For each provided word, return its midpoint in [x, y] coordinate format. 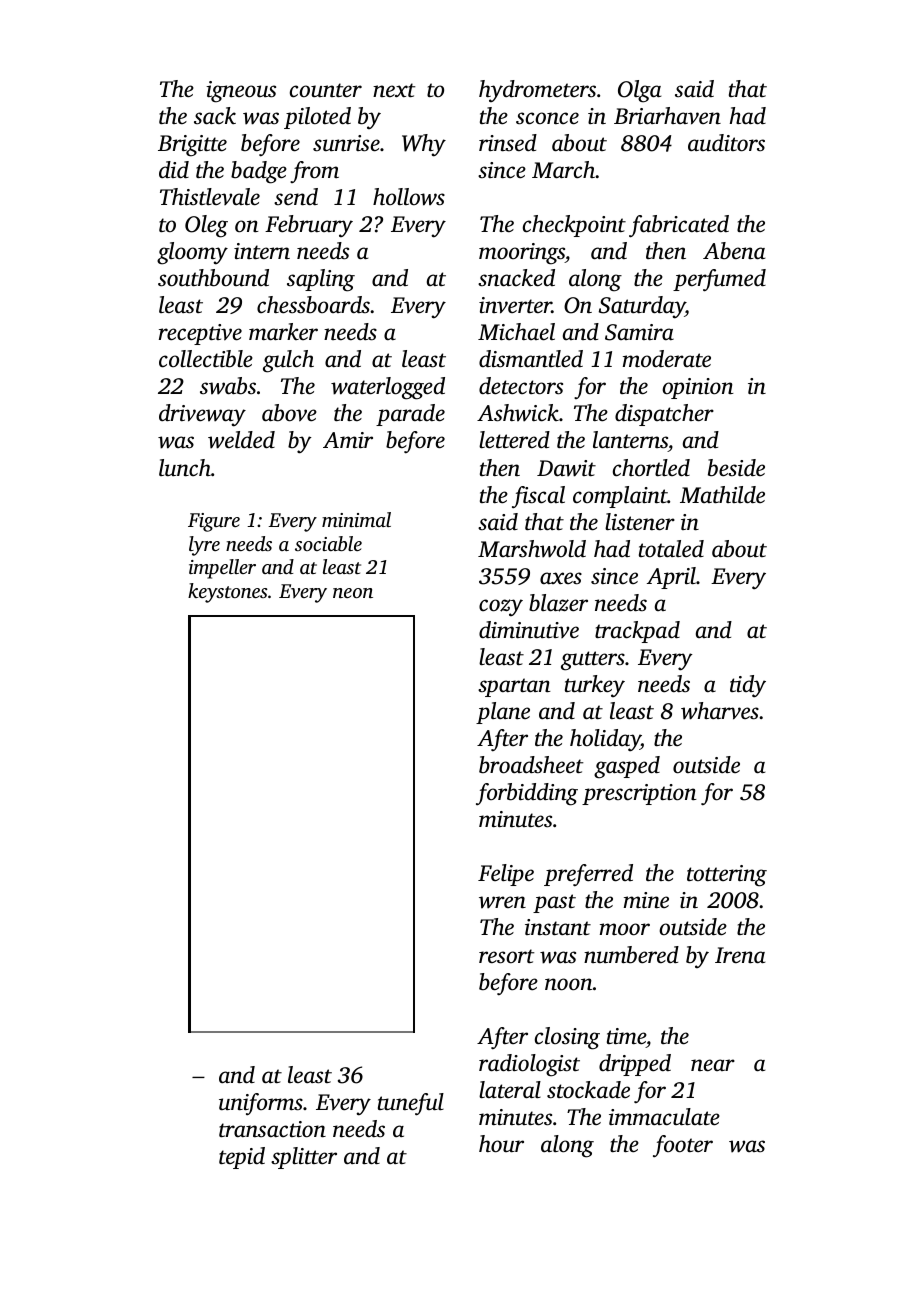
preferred [588, 875]
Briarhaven [667, 116]
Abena [734, 251]
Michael [516, 332]
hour [501, 1144]
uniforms [261, 1104]
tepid [242, 1158]
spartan [514, 687]
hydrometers [537, 91]
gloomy [192, 253]
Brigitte [192, 146]
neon [353, 593]
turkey [595, 686]
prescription [639, 794]
